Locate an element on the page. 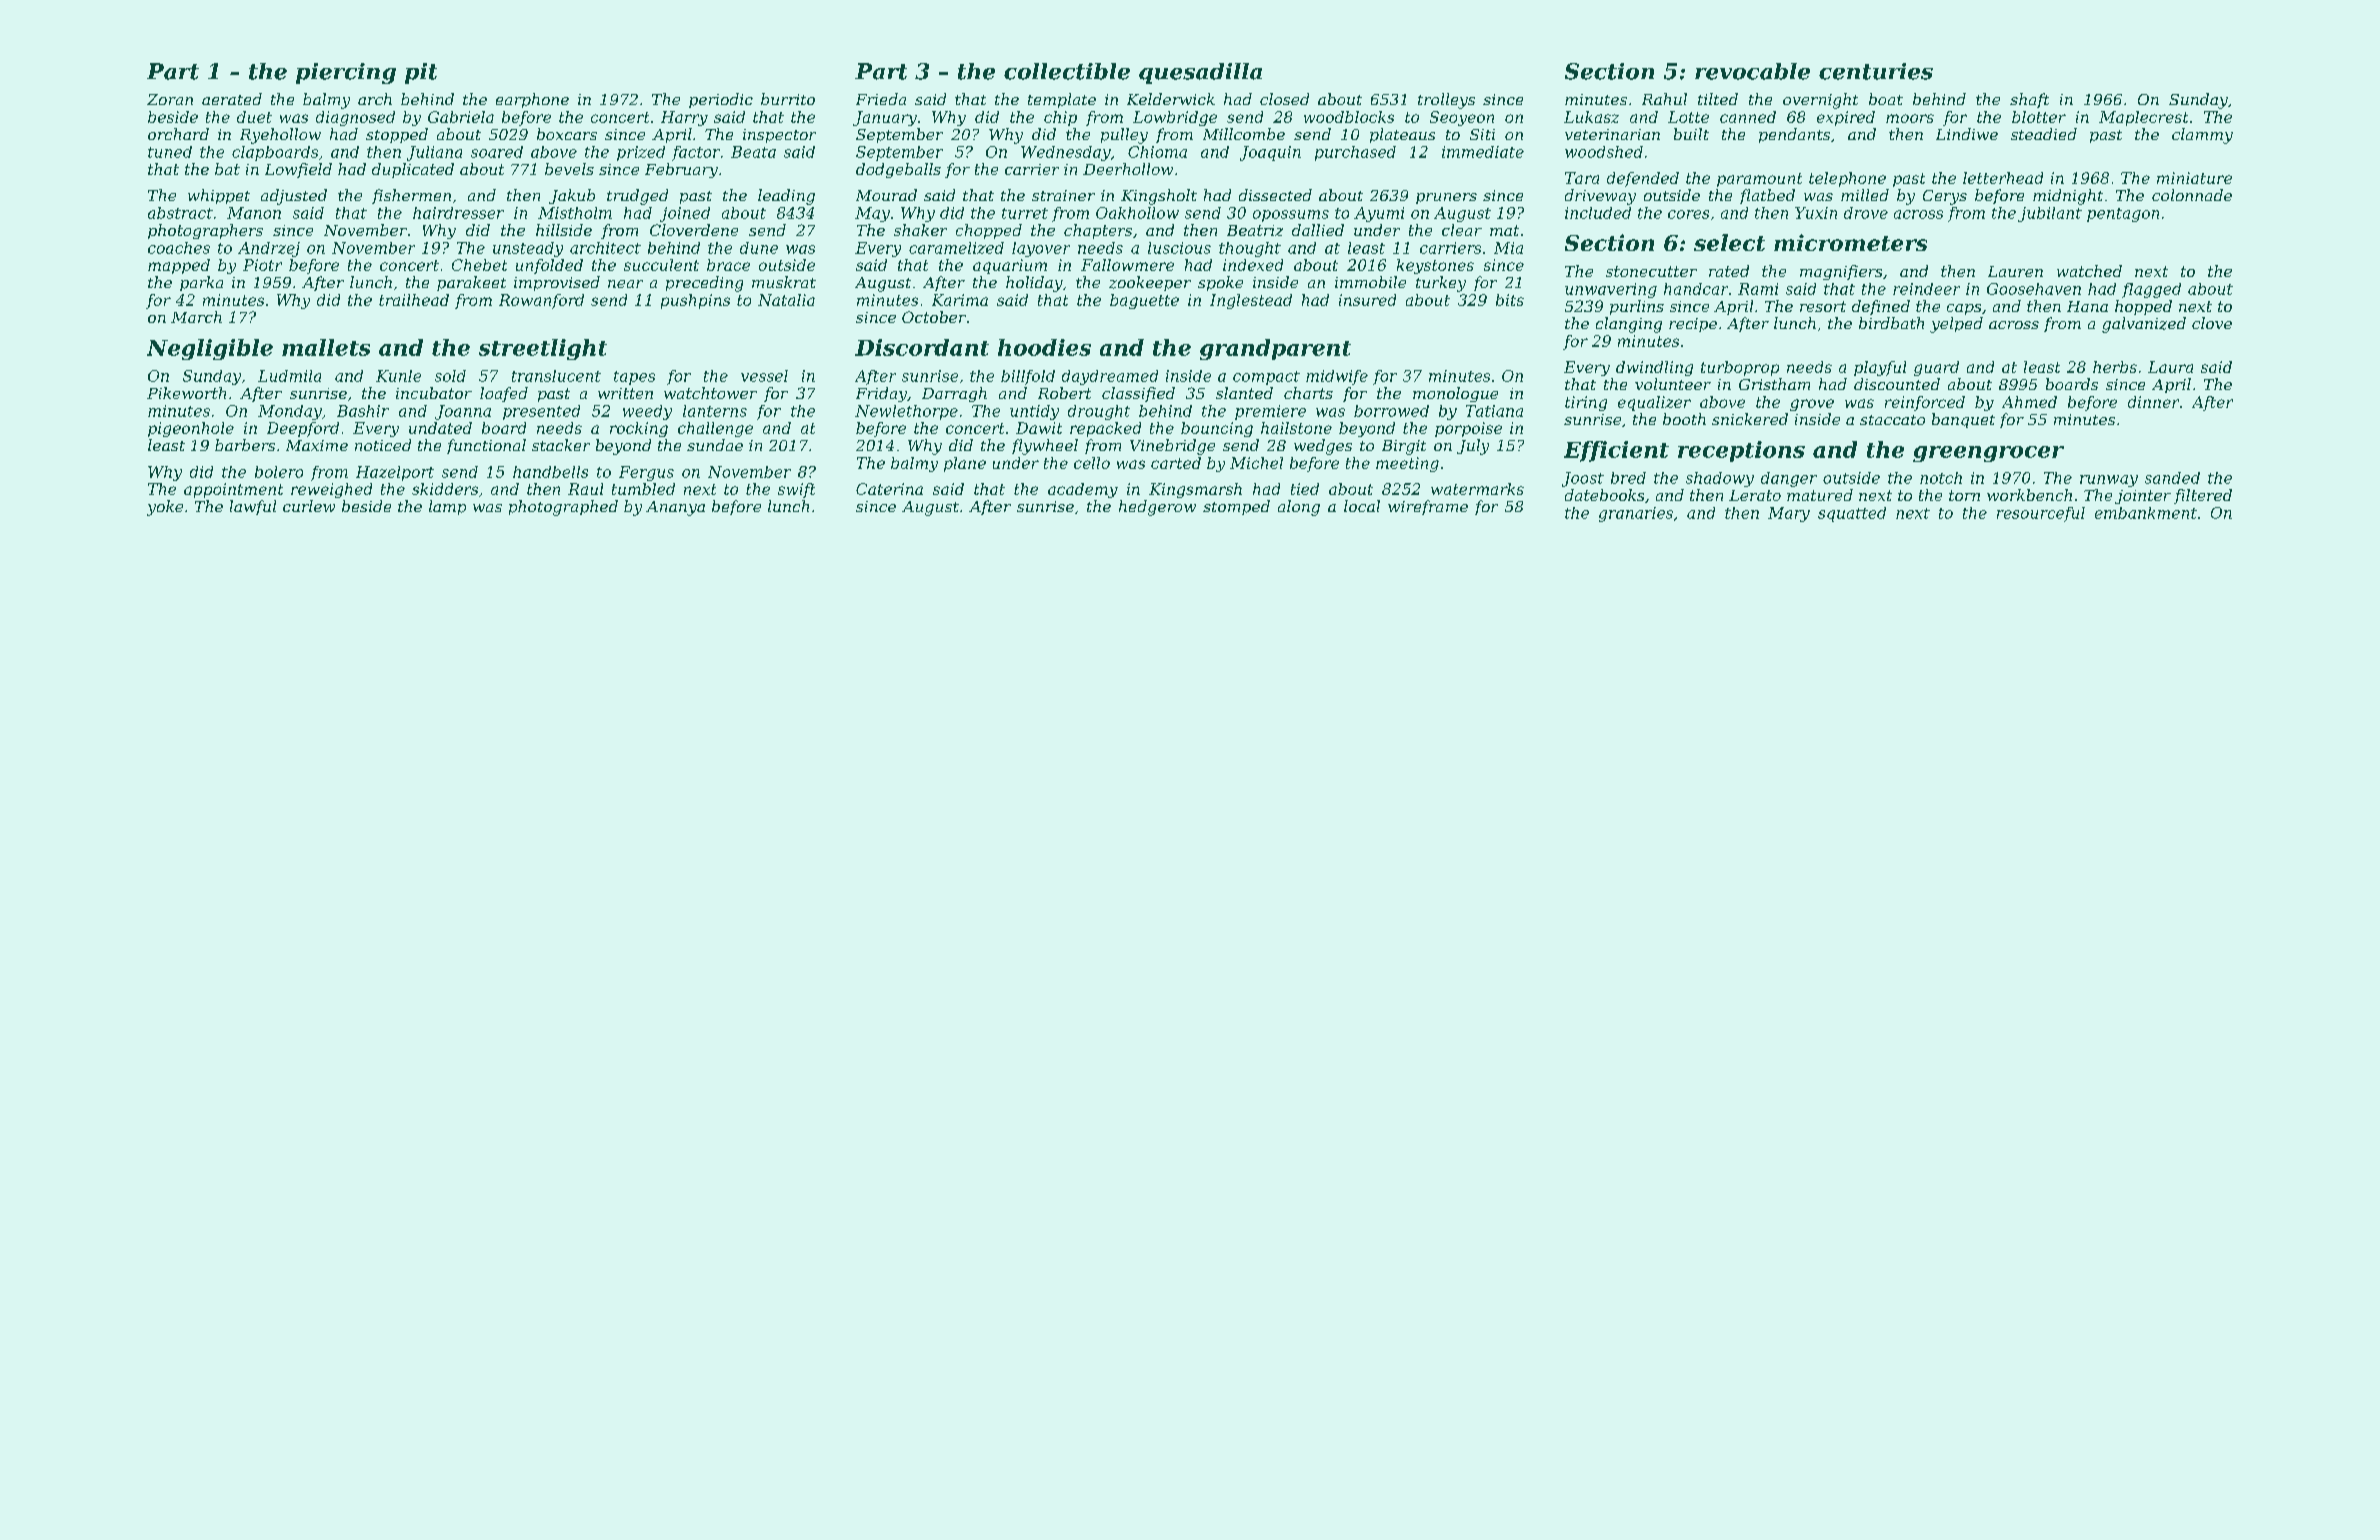  bouncing is located at coordinates (1217, 429).
